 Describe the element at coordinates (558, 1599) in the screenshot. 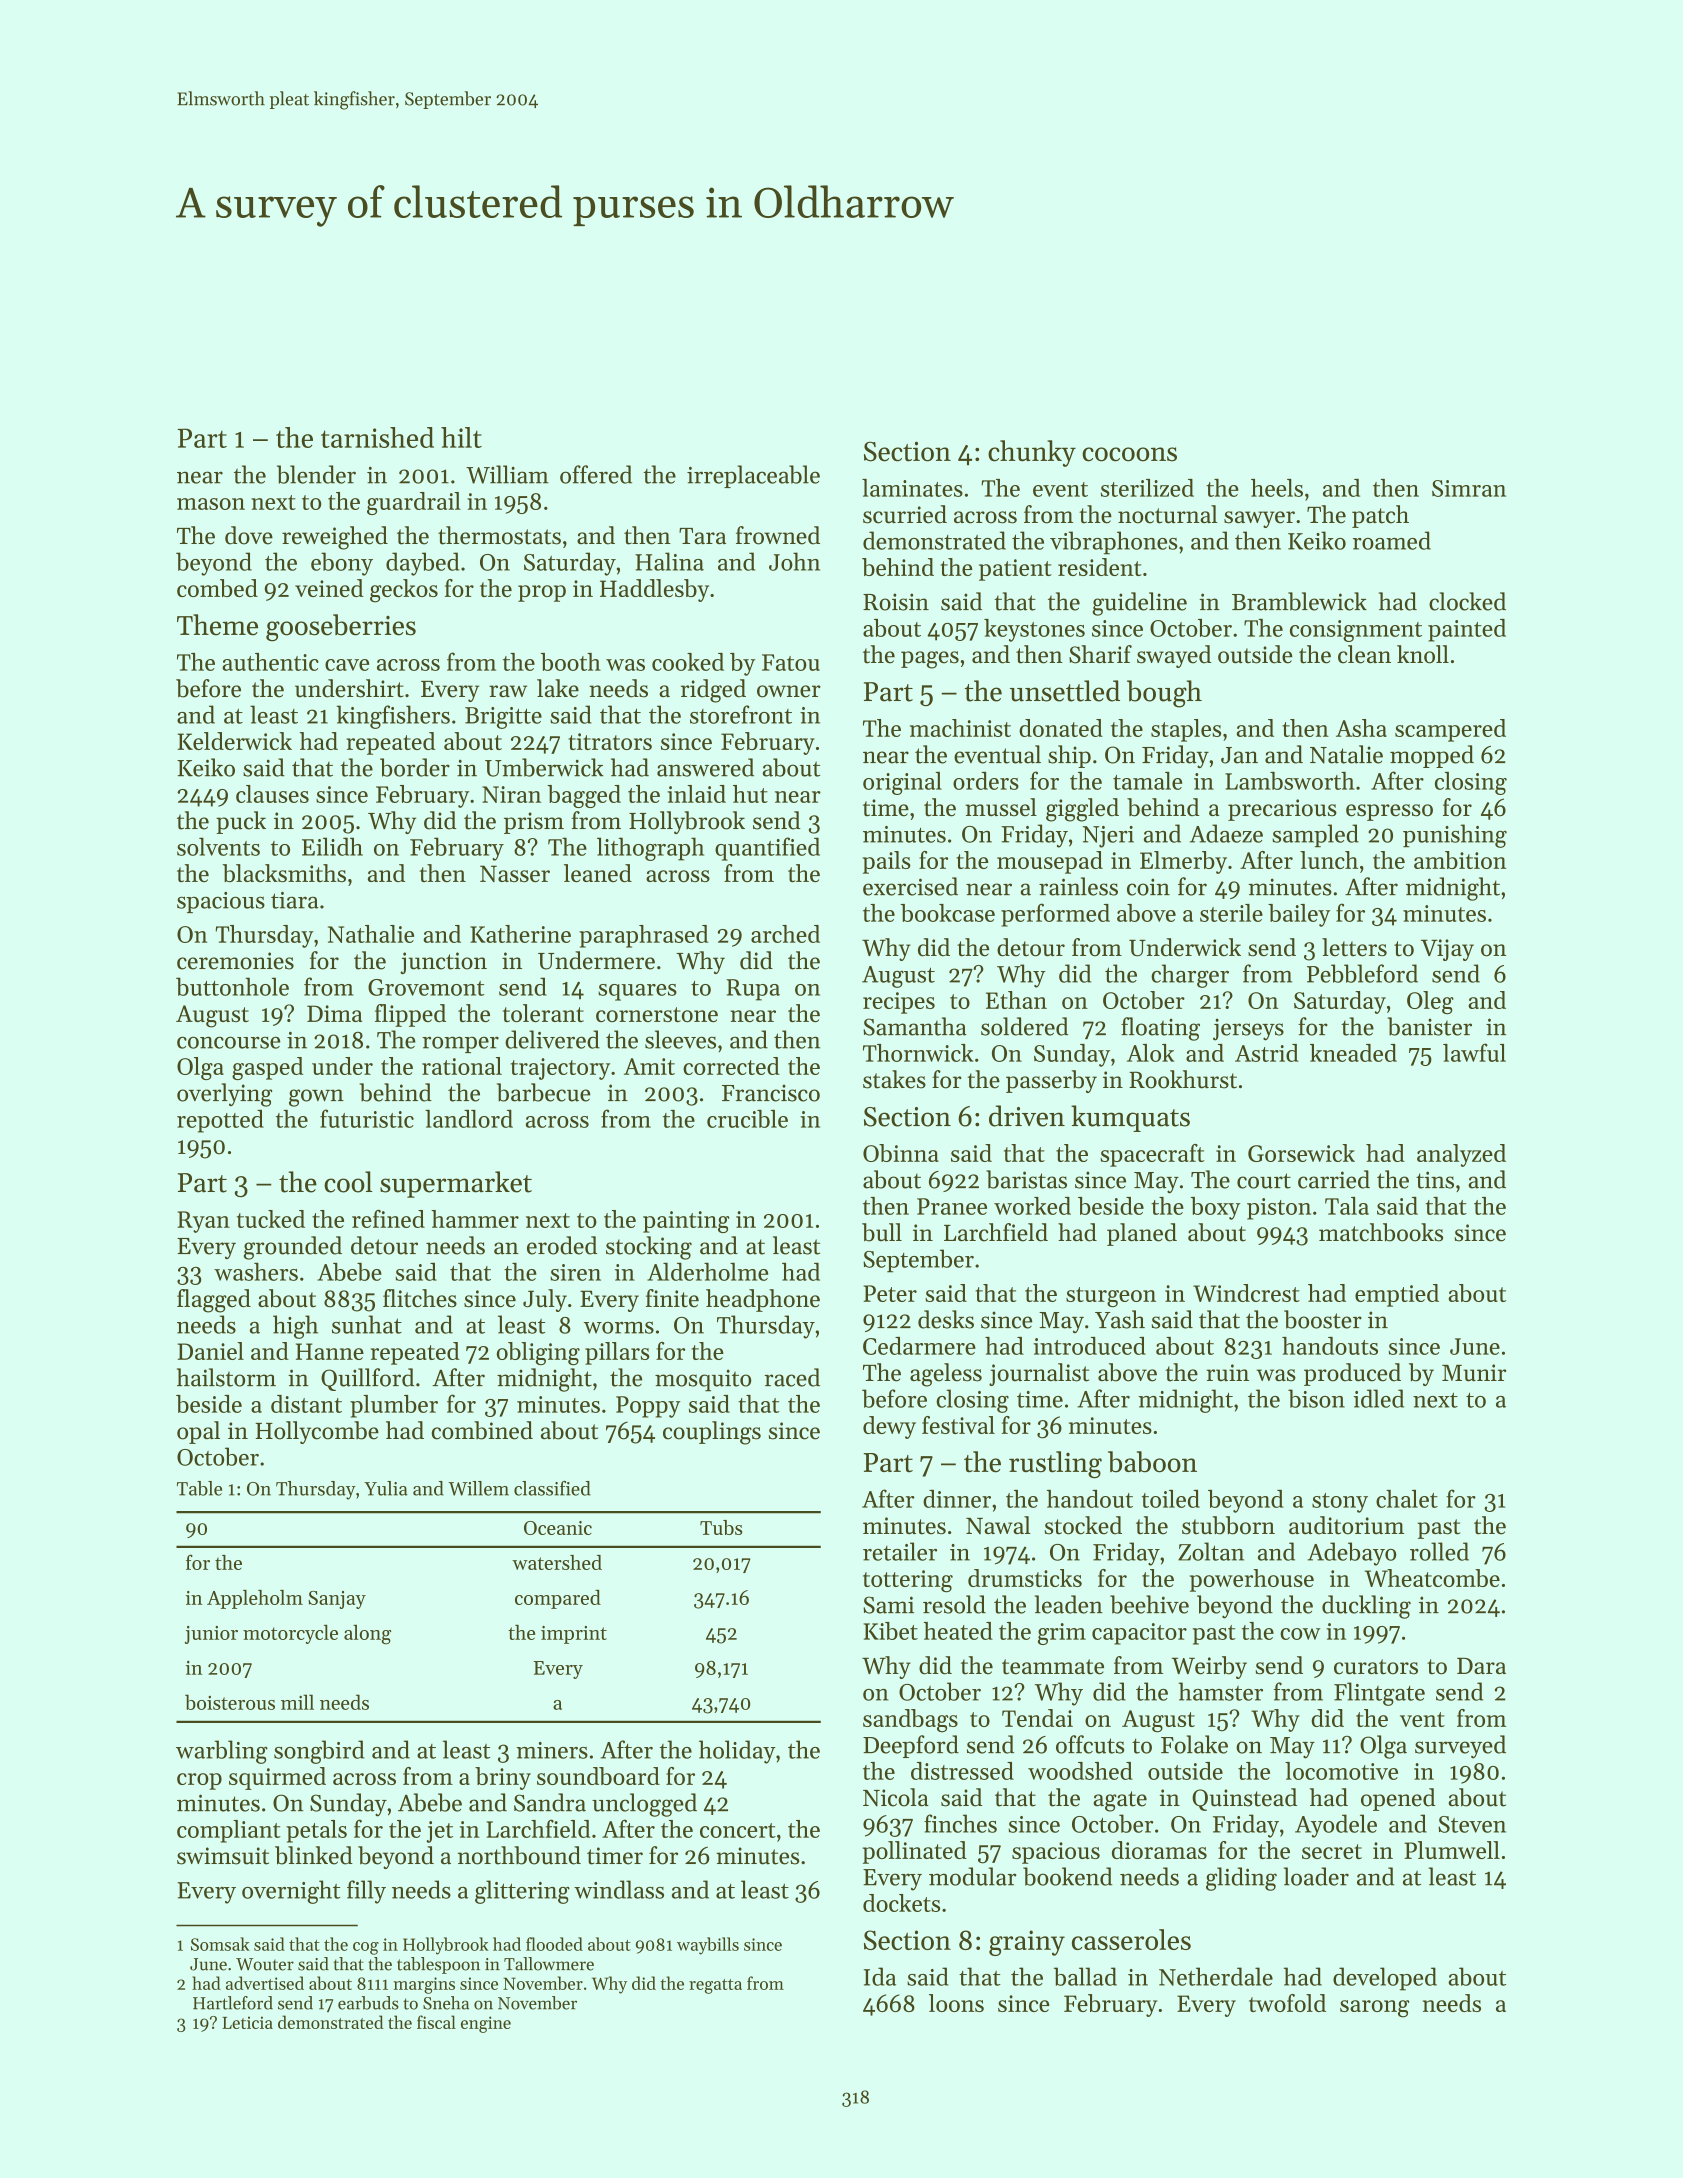

I see `compared` at that location.
